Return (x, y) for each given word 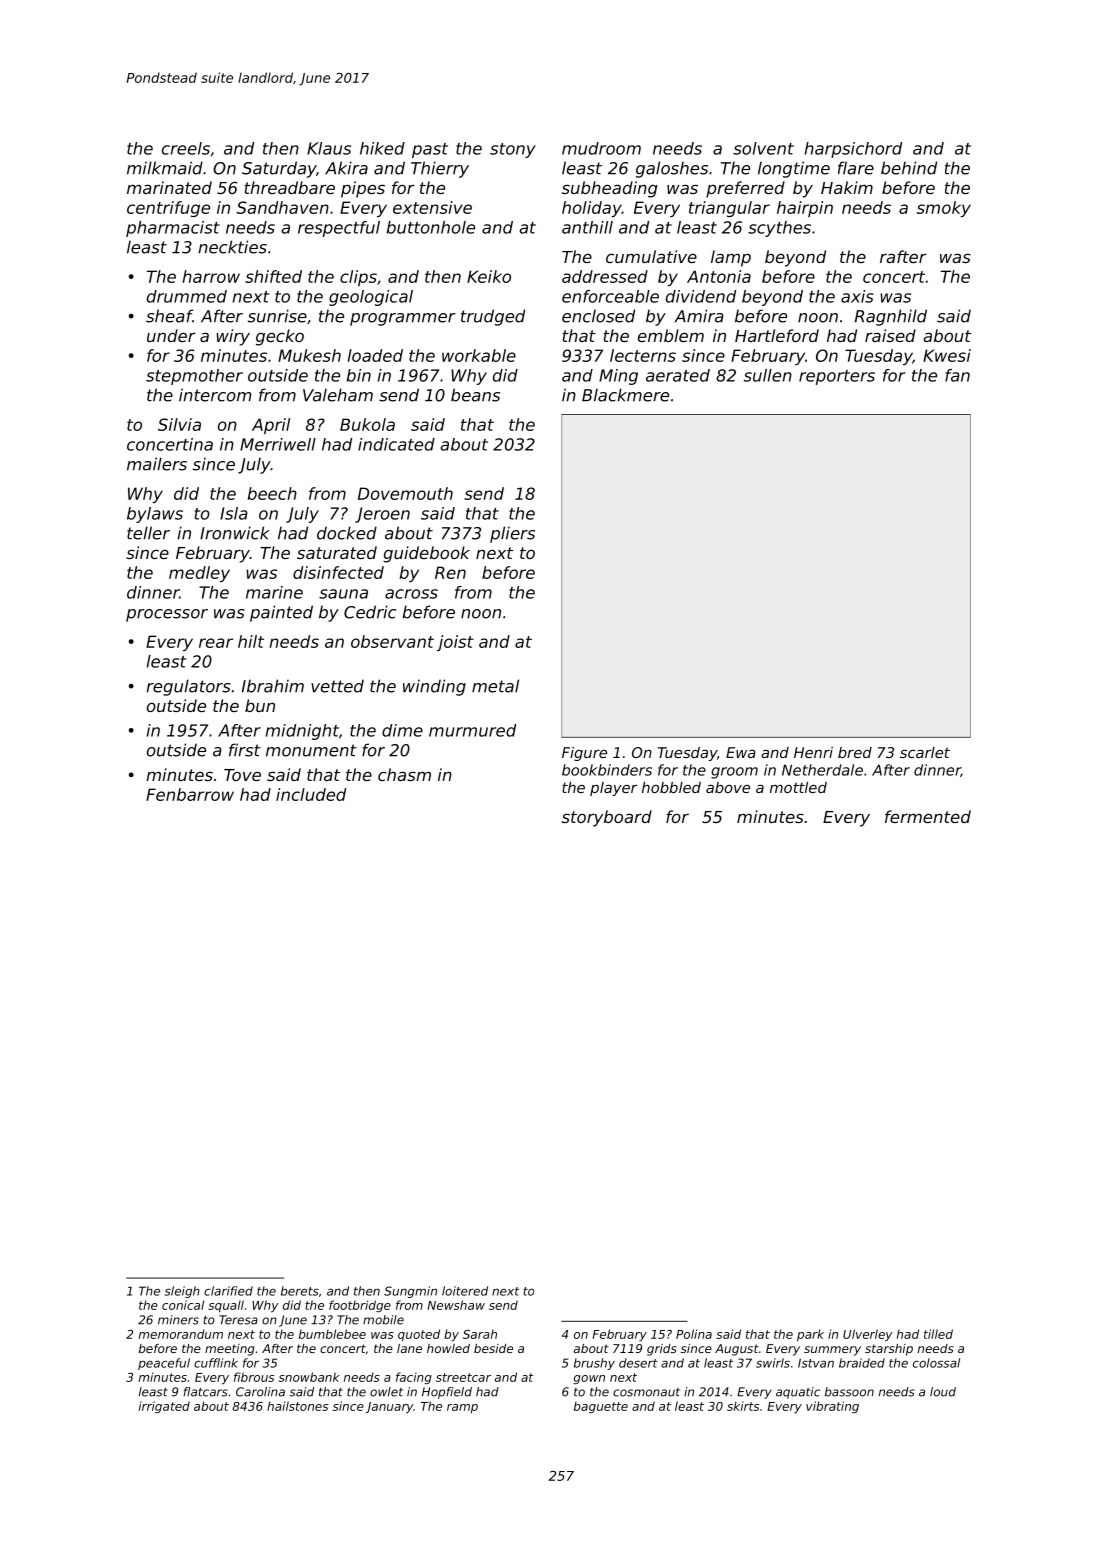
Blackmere (625, 395)
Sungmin (410, 1292)
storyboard (607, 818)
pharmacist (173, 229)
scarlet (925, 752)
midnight (302, 732)
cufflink (216, 1363)
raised (890, 335)
